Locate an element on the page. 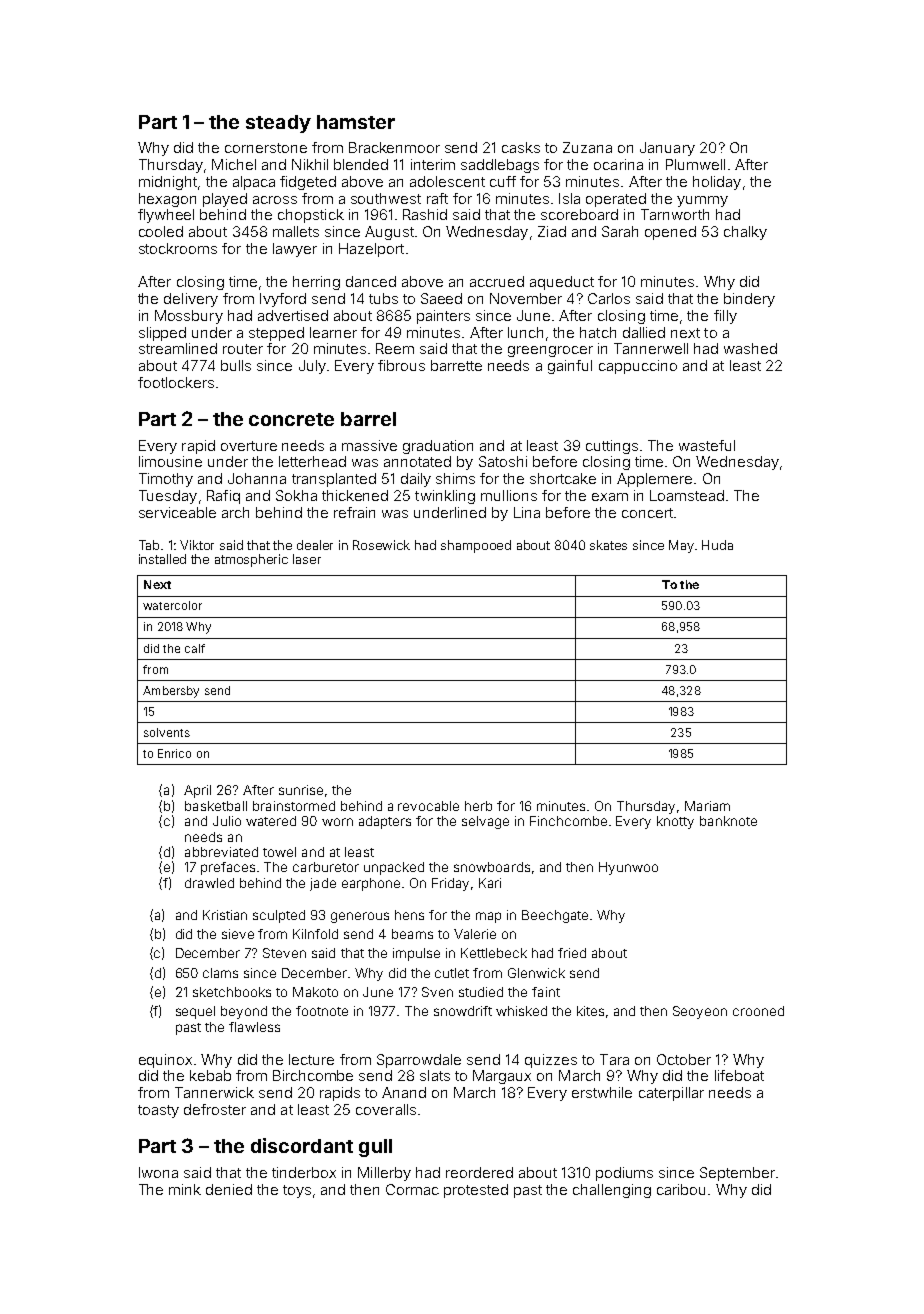 The height and width of the document is (1314, 924). Brackenmoor is located at coordinates (394, 147).
